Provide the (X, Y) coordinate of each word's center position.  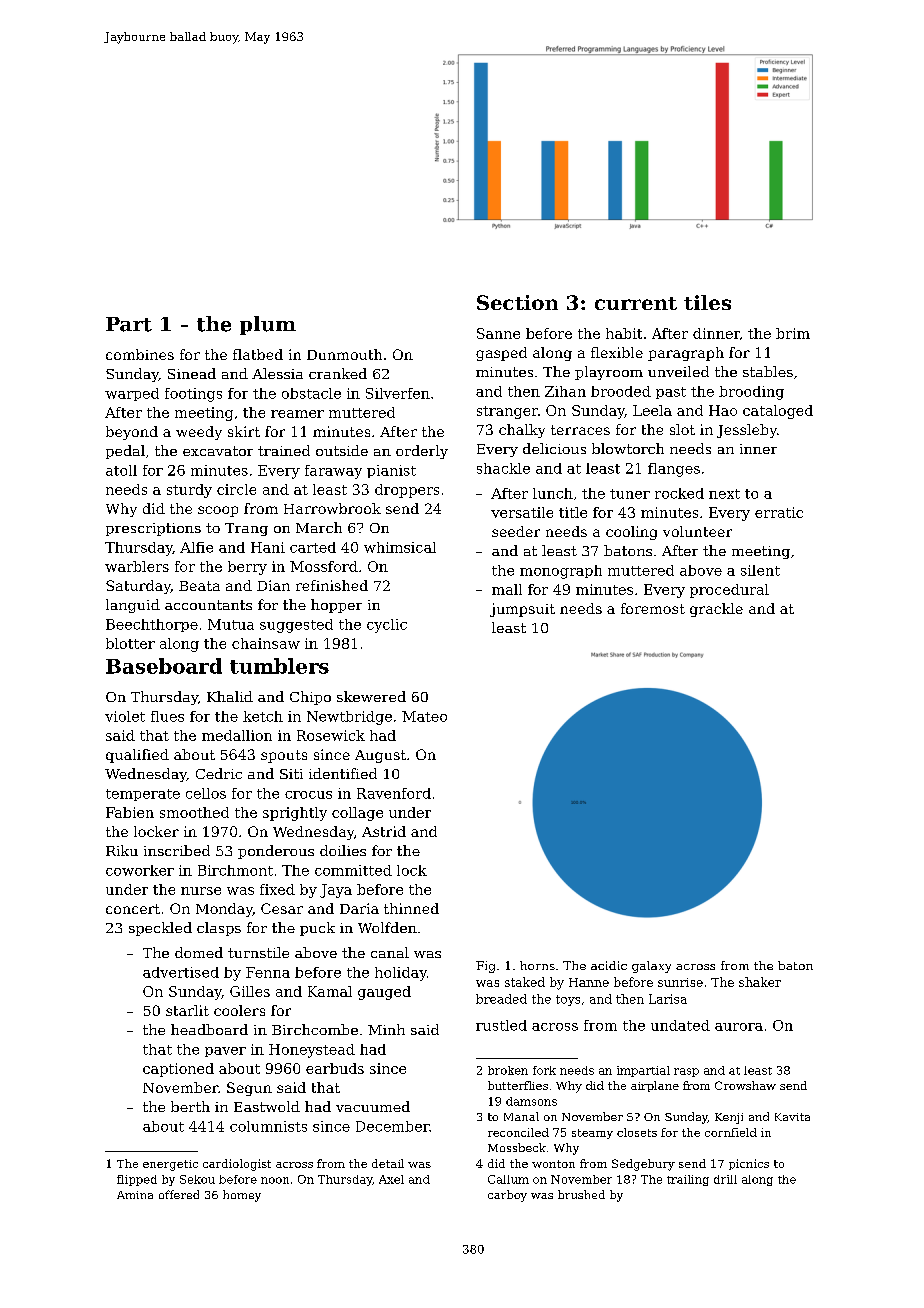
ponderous (276, 852)
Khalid (230, 696)
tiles (707, 302)
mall (507, 589)
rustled (501, 1025)
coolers (239, 1010)
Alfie (196, 547)
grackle (716, 610)
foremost (653, 608)
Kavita (792, 1117)
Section (517, 302)
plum (268, 325)
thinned (411, 908)
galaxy (651, 967)
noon (275, 1180)
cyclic (387, 626)
